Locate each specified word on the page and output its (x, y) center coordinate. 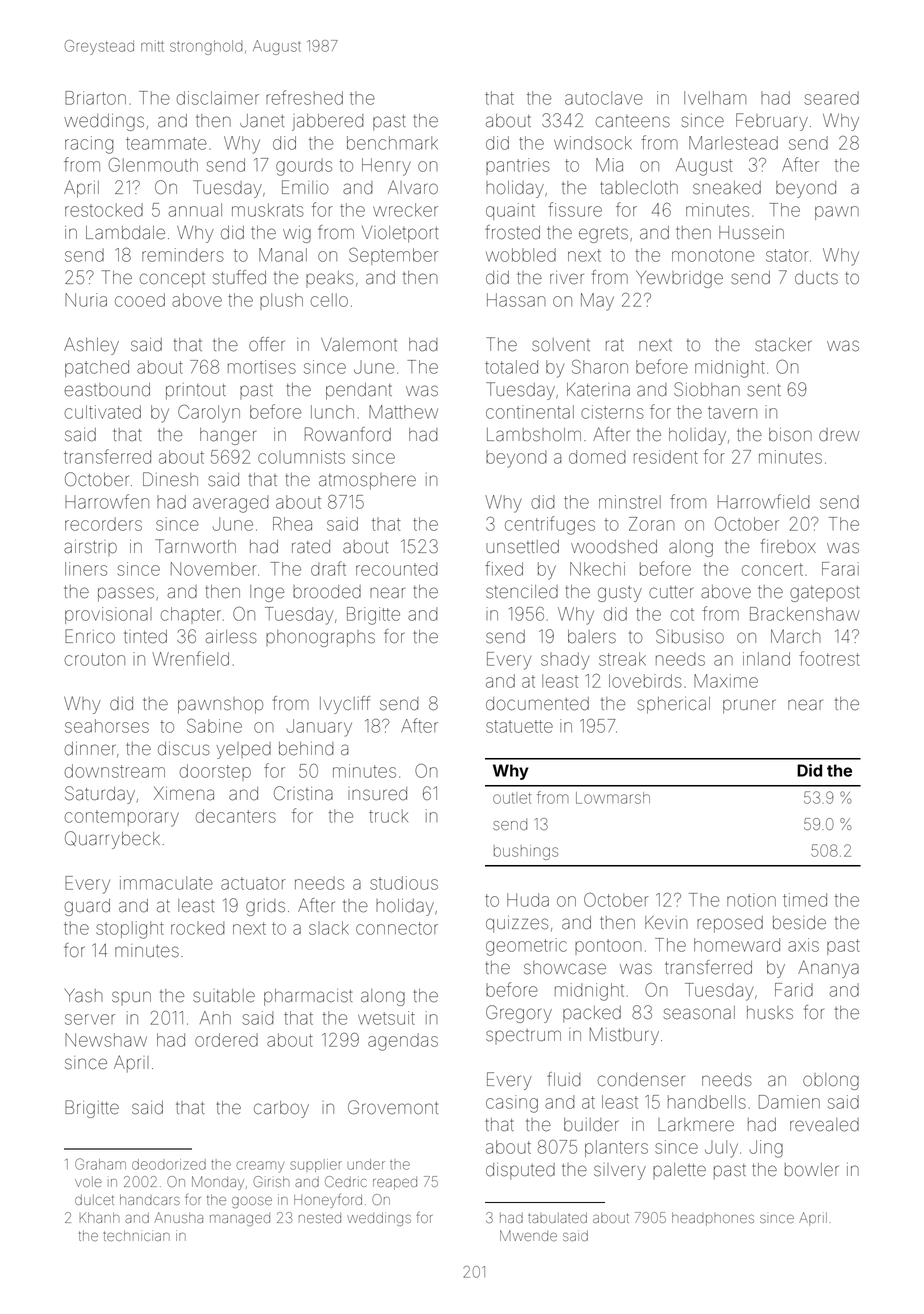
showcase (565, 968)
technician (136, 1235)
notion (751, 900)
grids (265, 907)
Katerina (598, 390)
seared (831, 98)
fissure (575, 209)
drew (839, 435)
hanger (228, 436)
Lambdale (125, 233)
